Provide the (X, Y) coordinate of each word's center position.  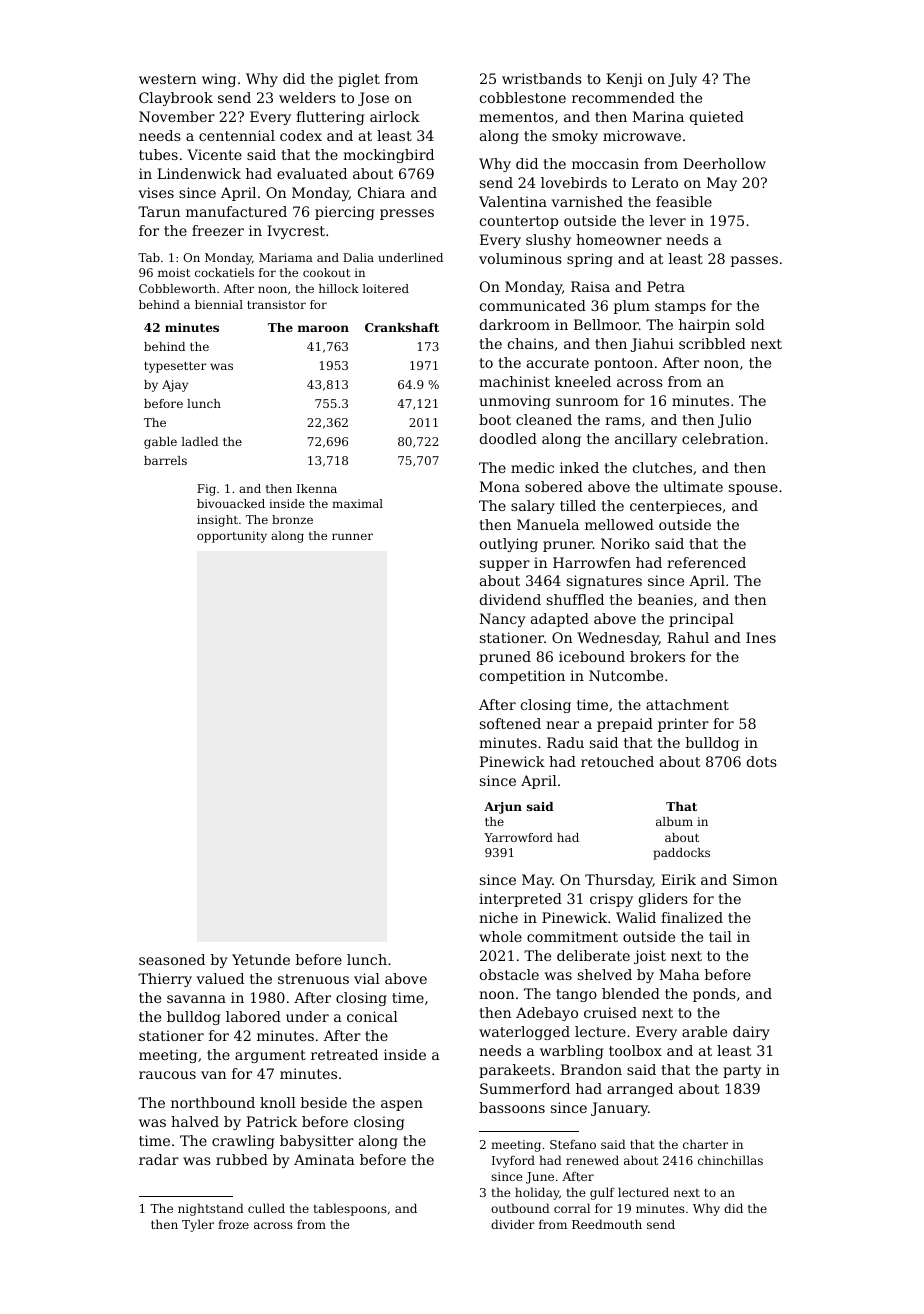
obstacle (509, 974)
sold (750, 324)
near (562, 725)
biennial (219, 304)
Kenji (624, 80)
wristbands (542, 78)
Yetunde (261, 959)
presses (407, 214)
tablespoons (350, 1209)
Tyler (198, 1225)
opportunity (232, 537)
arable (704, 1031)
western (168, 79)
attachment (687, 704)
